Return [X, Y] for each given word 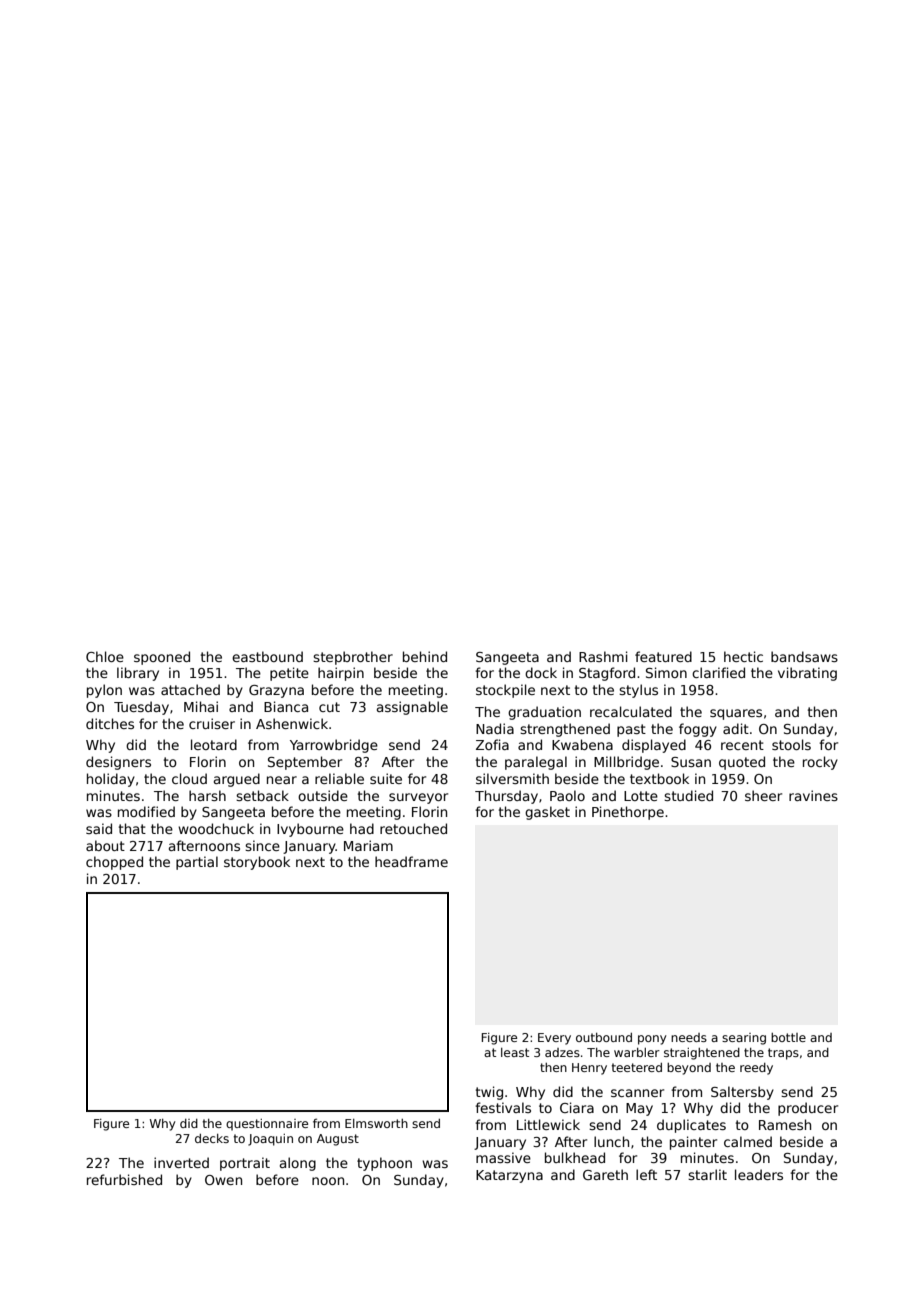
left [646, 1174]
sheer [763, 795]
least [515, 1052]
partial [197, 863]
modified [146, 811]
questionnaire [267, 1125]
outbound [604, 1037]
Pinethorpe [628, 813]
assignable [412, 708]
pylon [104, 691]
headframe [411, 861]
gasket [547, 813]
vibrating [807, 674]
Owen [223, 1180]
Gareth [605, 1174]
